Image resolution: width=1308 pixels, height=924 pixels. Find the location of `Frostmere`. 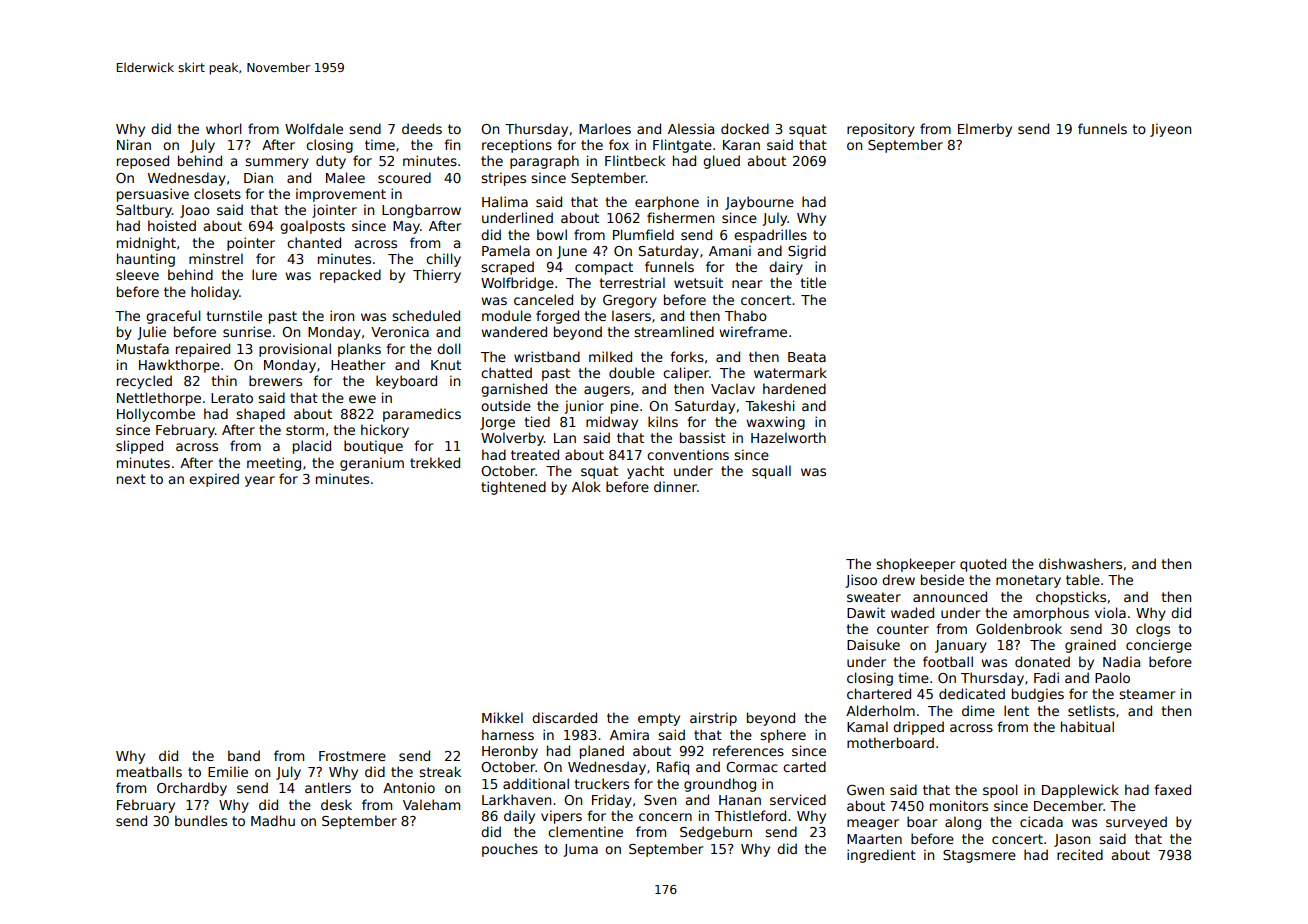

Frostmere is located at coordinates (352, 756).
